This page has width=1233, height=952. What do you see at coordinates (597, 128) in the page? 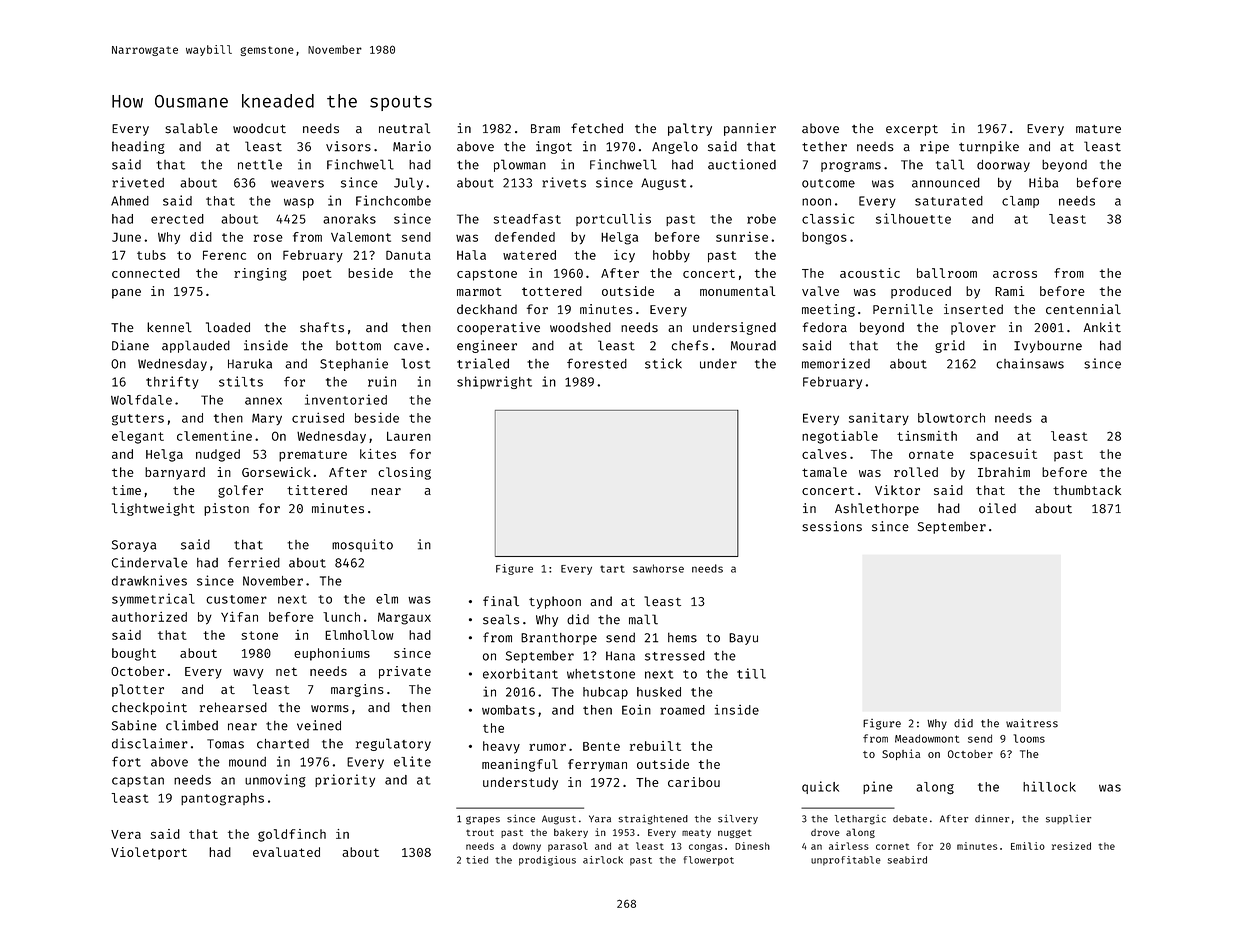
I see `fetched` at bounding box center [597, 128].
